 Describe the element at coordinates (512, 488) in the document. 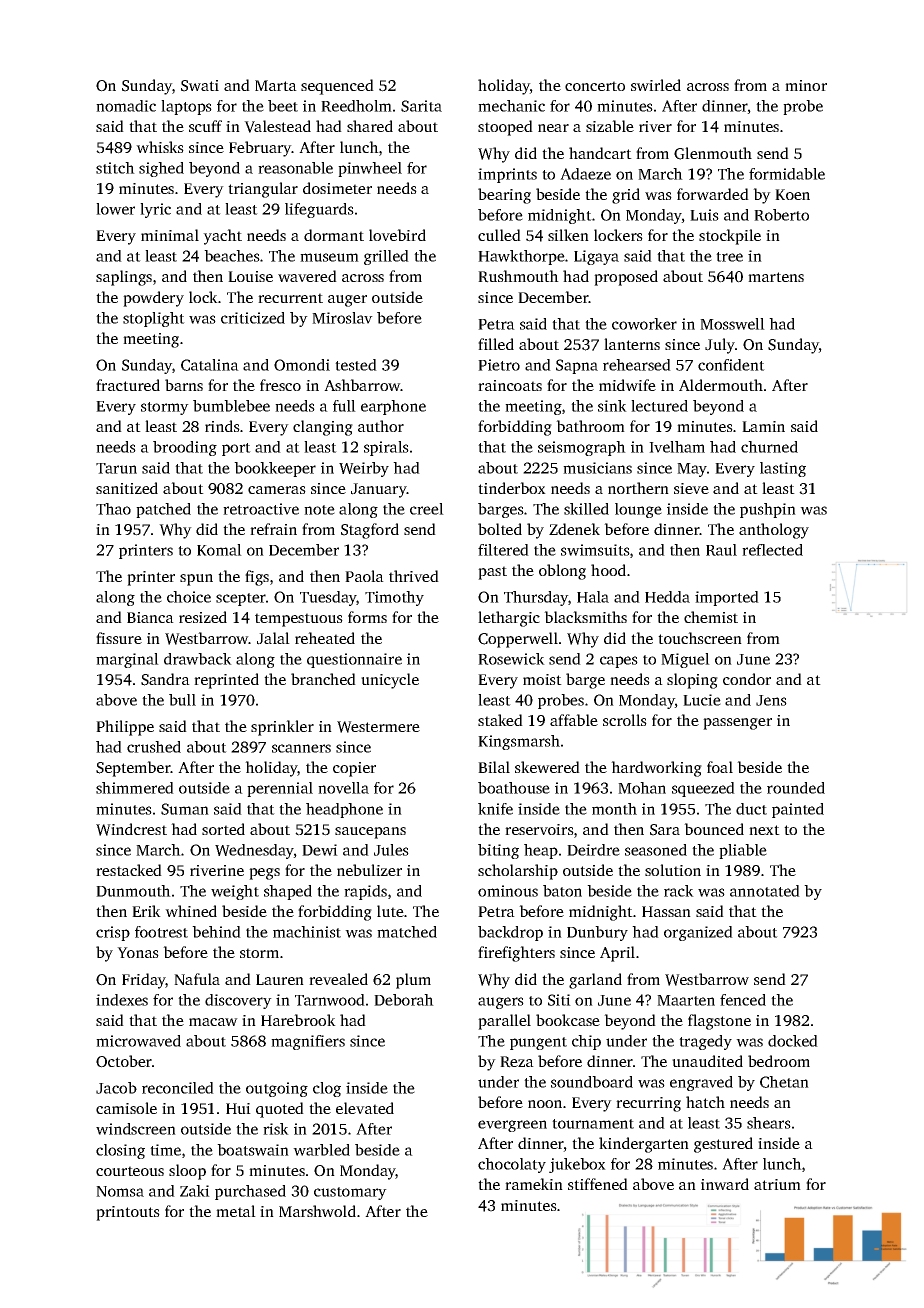

I see `tinderbox` at that location.
